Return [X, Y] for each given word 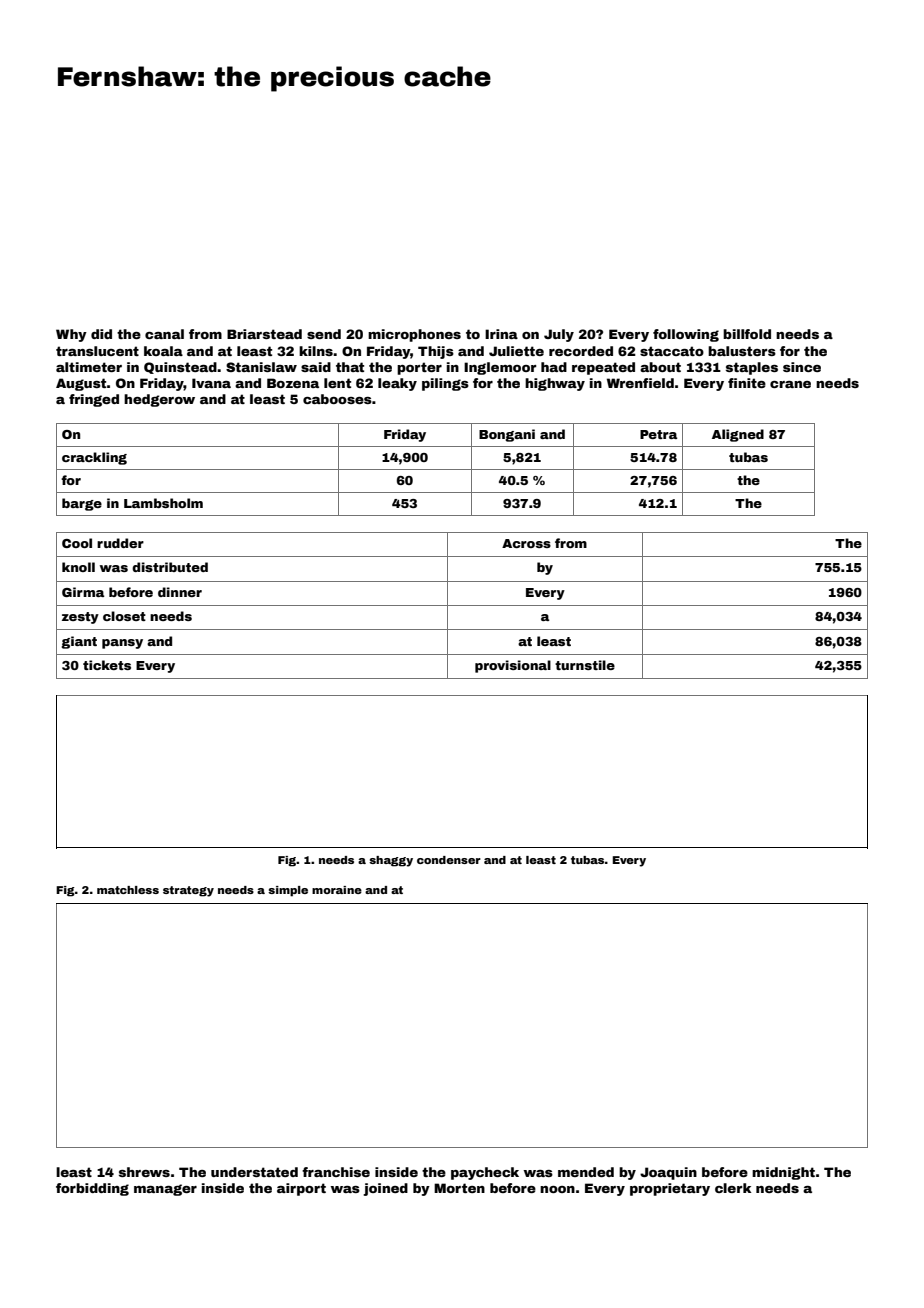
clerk [733, 1188]
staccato [672, 351]
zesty [80, 618]
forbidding [92, 1189]
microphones [414, 335]
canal [164, 334]
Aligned [738, 435]
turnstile [585, 665]
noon [557, 1189]
